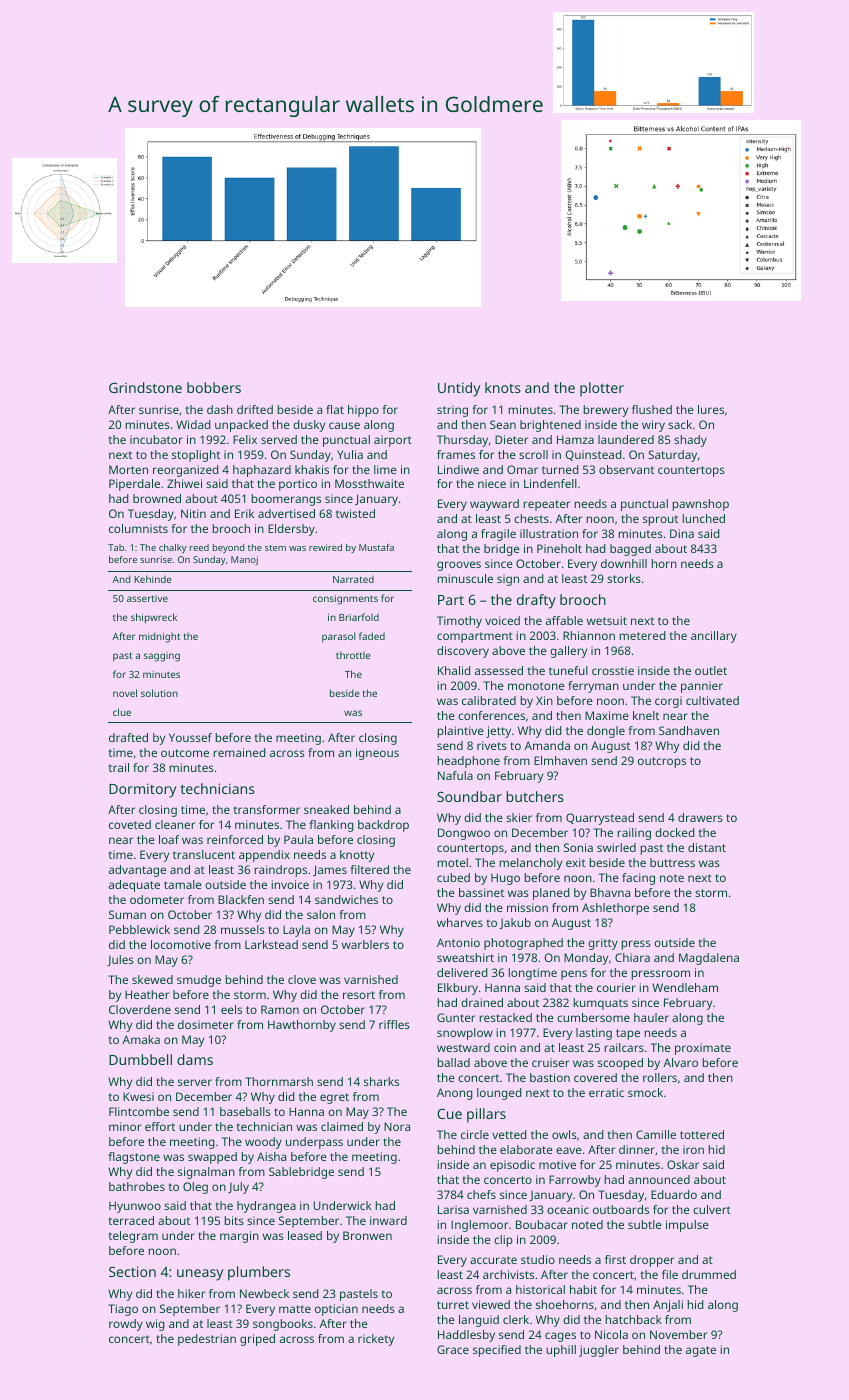 The width and height of the image is (849, 1400). What do you see at coordinates (498, 535) in the image?
I see `fragile` at bounding box center [498, 535].
